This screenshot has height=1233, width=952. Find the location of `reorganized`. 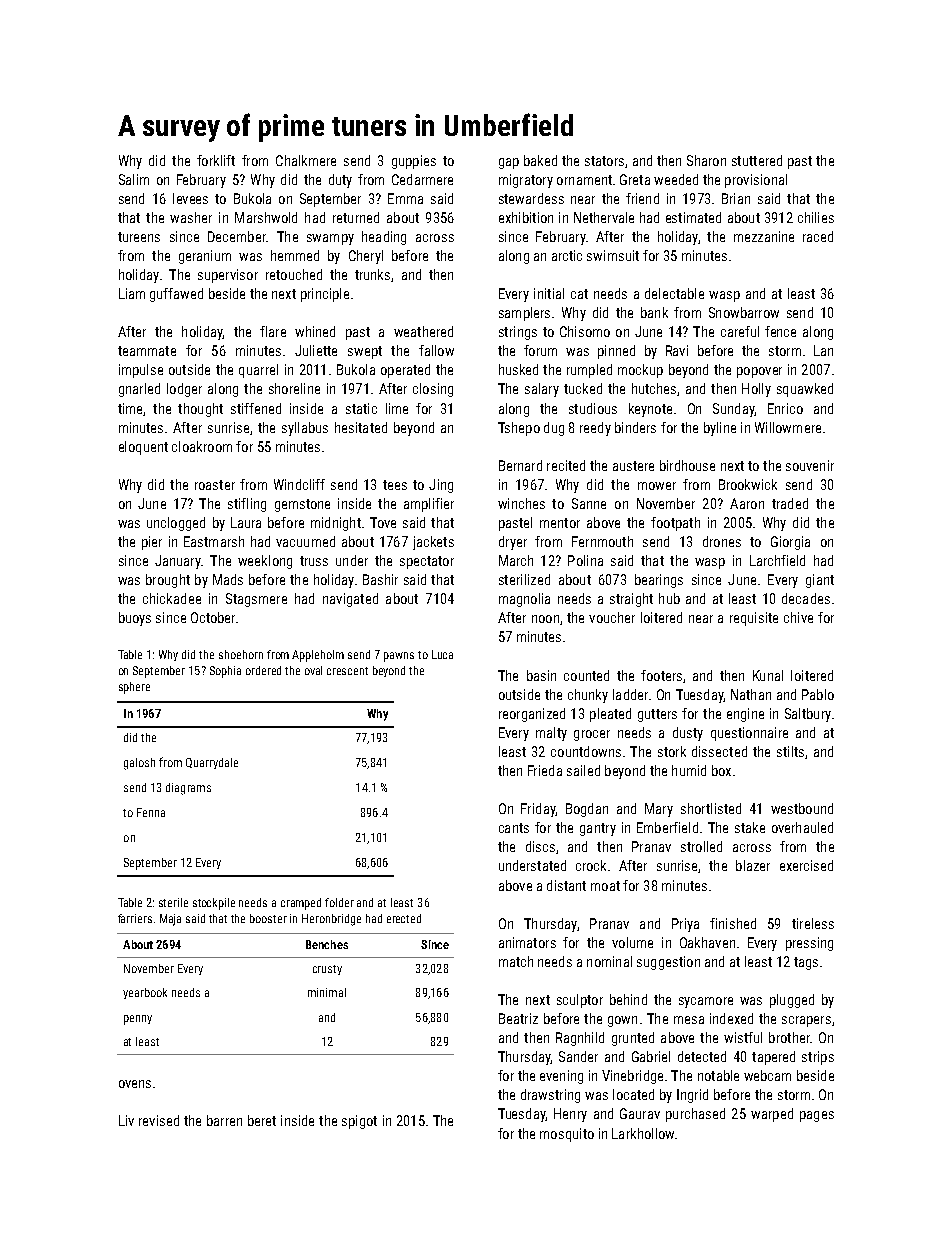

reorganized is located at coordinates (532, 715).
